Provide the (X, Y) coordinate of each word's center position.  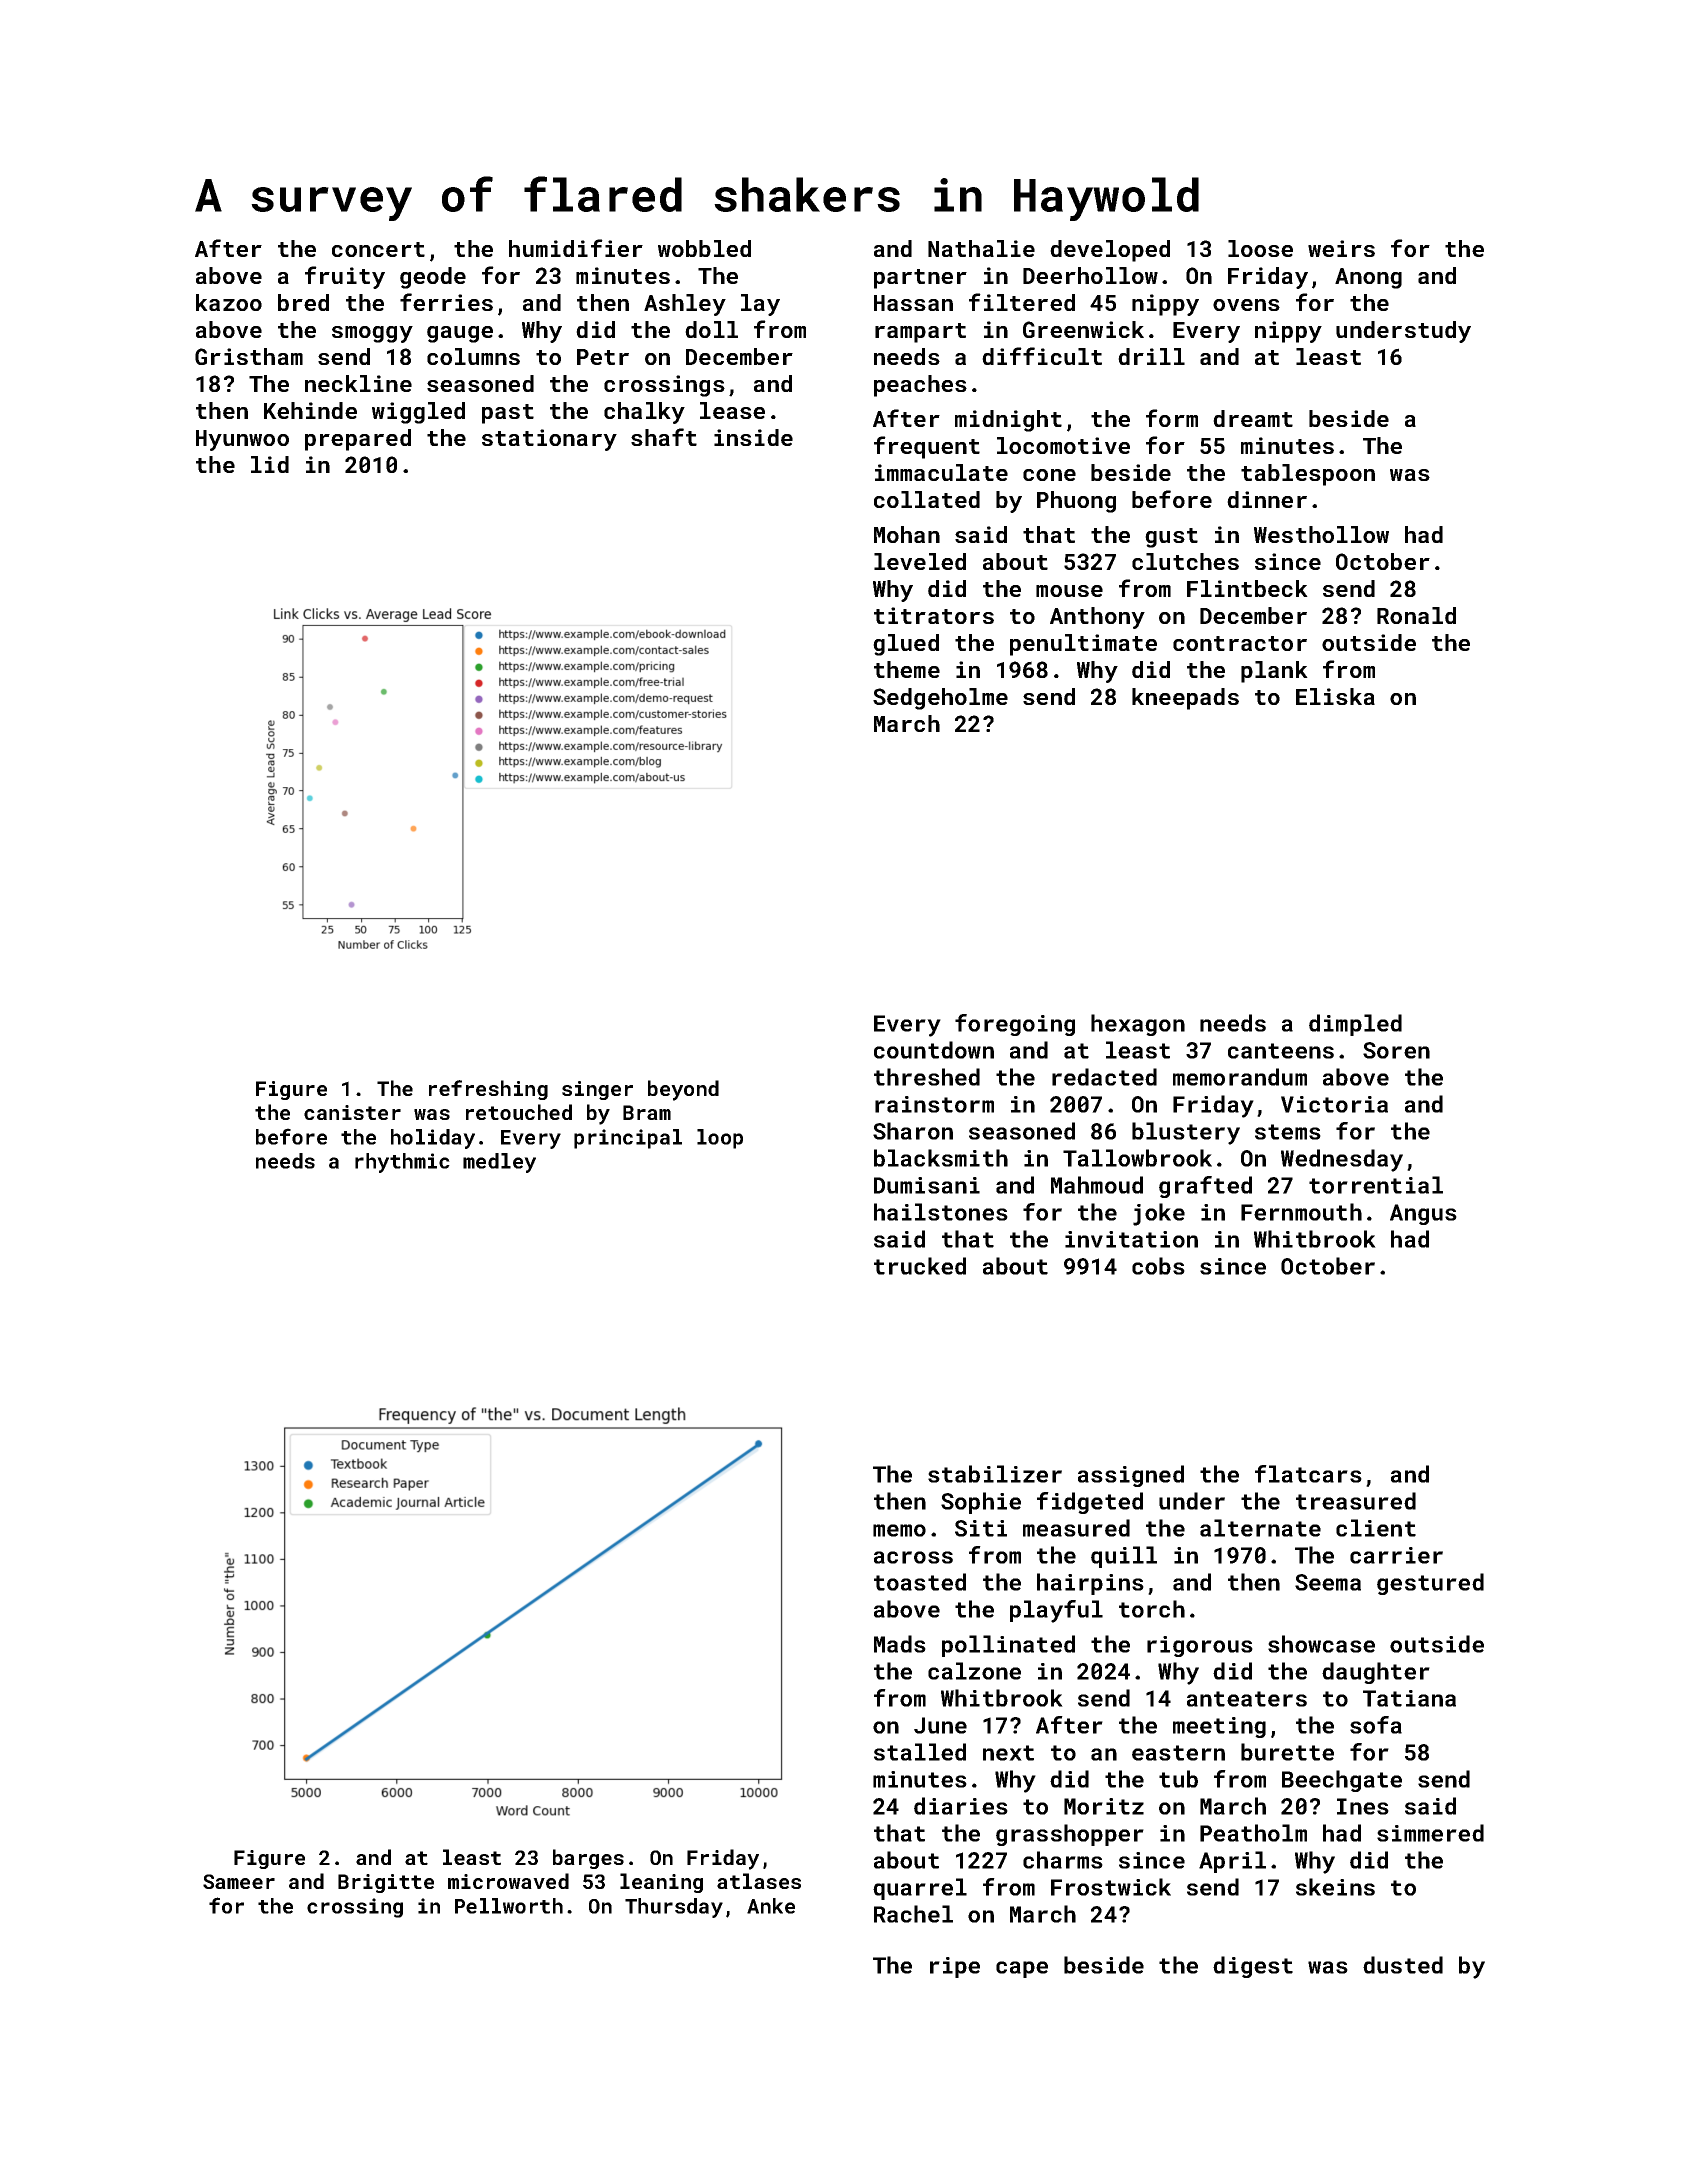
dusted (1403, 1965)
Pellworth (509, 1906)
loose (1260, 248)
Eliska (1335, 696)
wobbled (704, 248)
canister (352, 1112)
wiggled (418, 413)
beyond (683, 1090)
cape (1022, 1969)
